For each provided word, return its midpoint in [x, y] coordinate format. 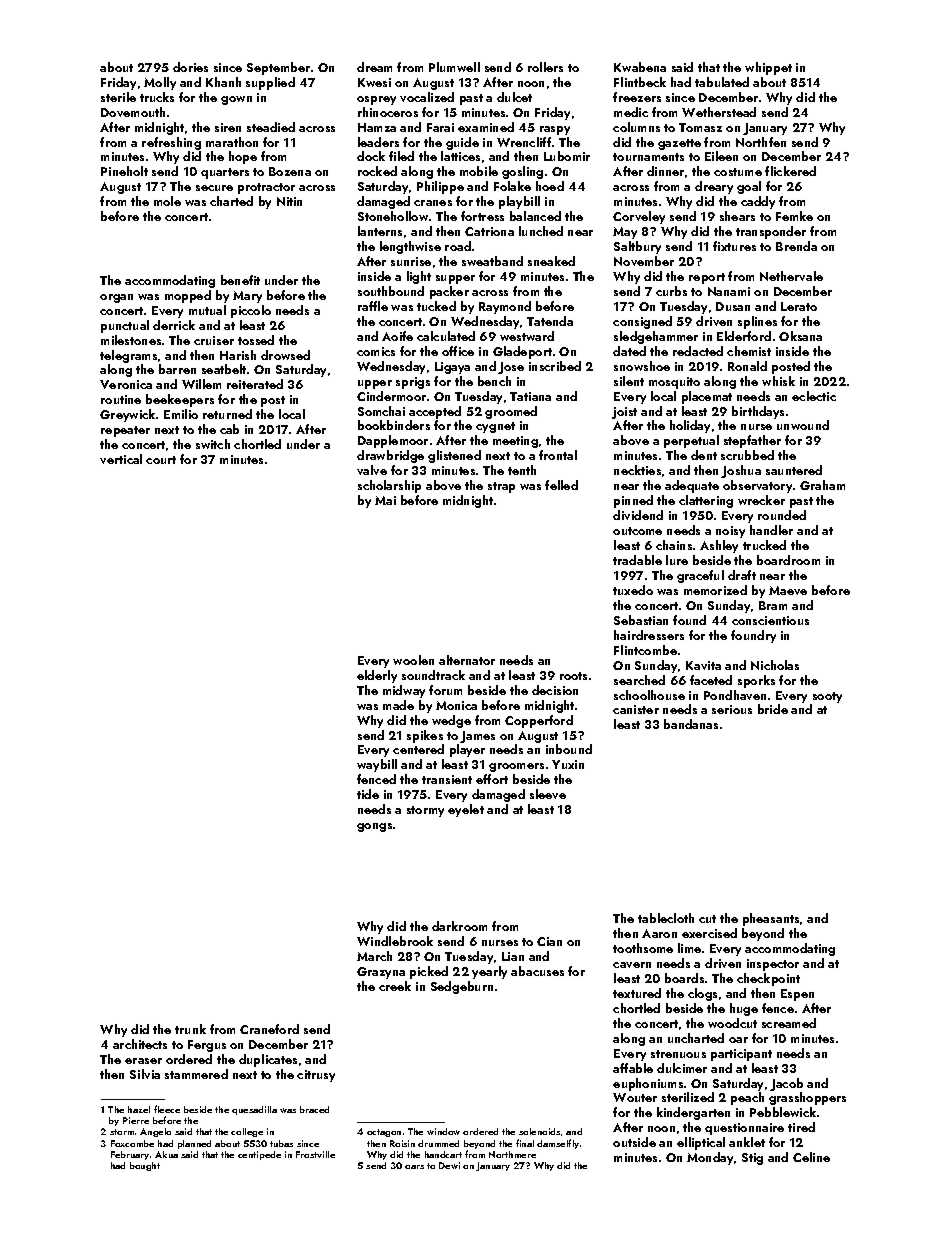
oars [414, 1167]
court [161, 460]
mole [167, 201]
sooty [827, 697]
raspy [555, 130]
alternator [467, 660]
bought [145, 1166]
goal [749, 187]
